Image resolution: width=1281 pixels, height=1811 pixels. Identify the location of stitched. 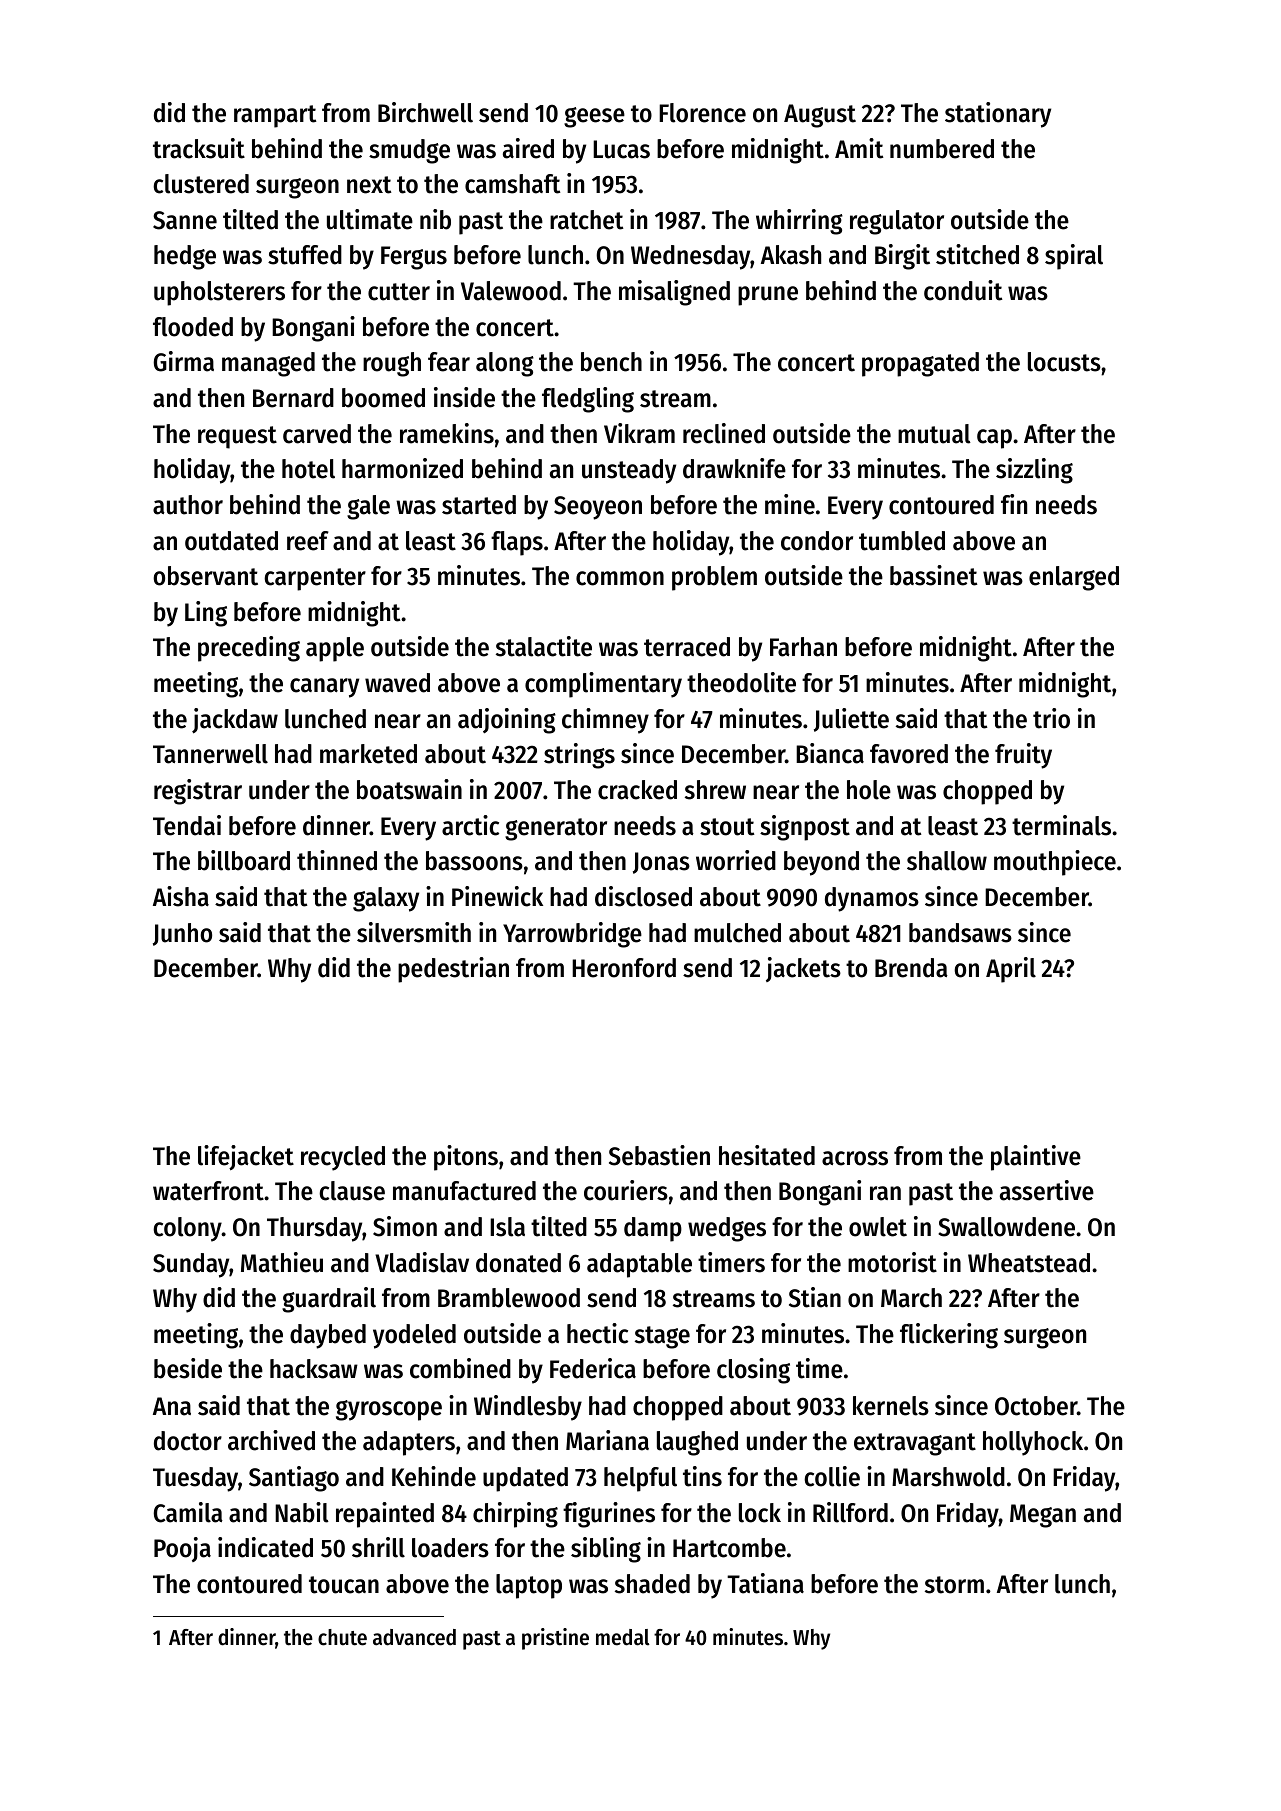
(977, 254).
